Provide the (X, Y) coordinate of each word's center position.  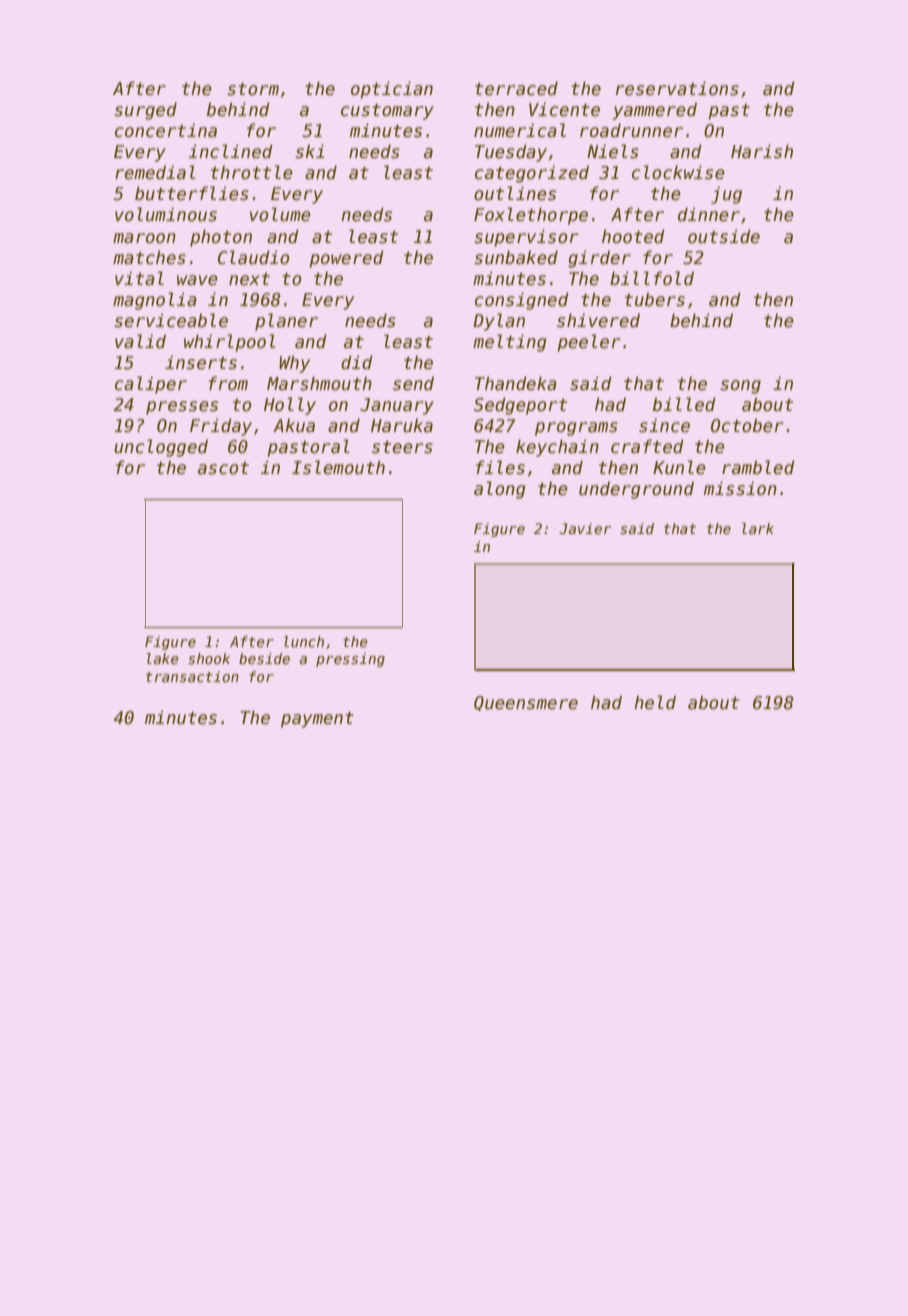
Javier (585, 528)
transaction (192, 676)
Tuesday (511, 153)
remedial (155, 172)
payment (317, 720)
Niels (613, 151)
